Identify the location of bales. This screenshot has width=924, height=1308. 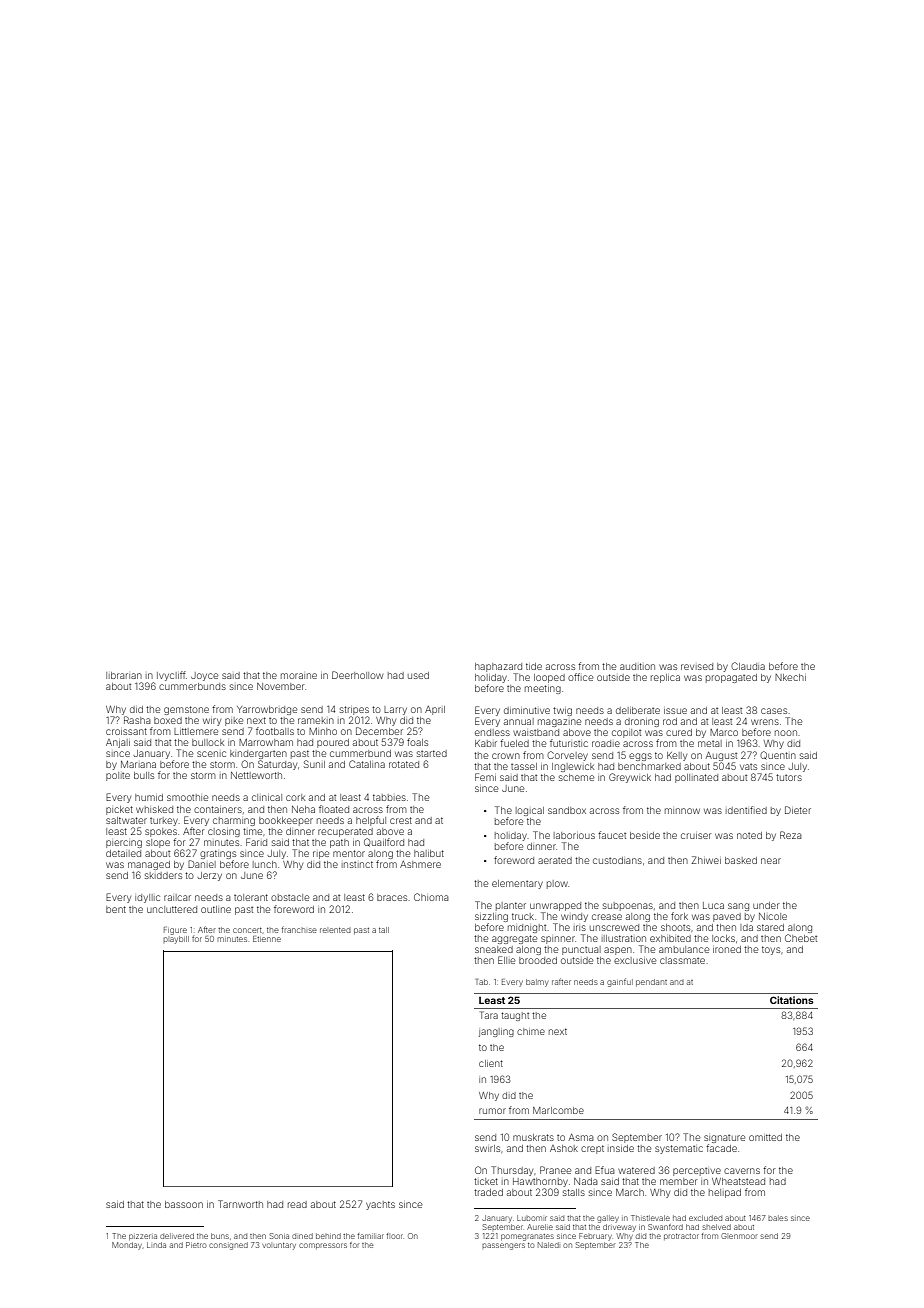
(778, 1218).
